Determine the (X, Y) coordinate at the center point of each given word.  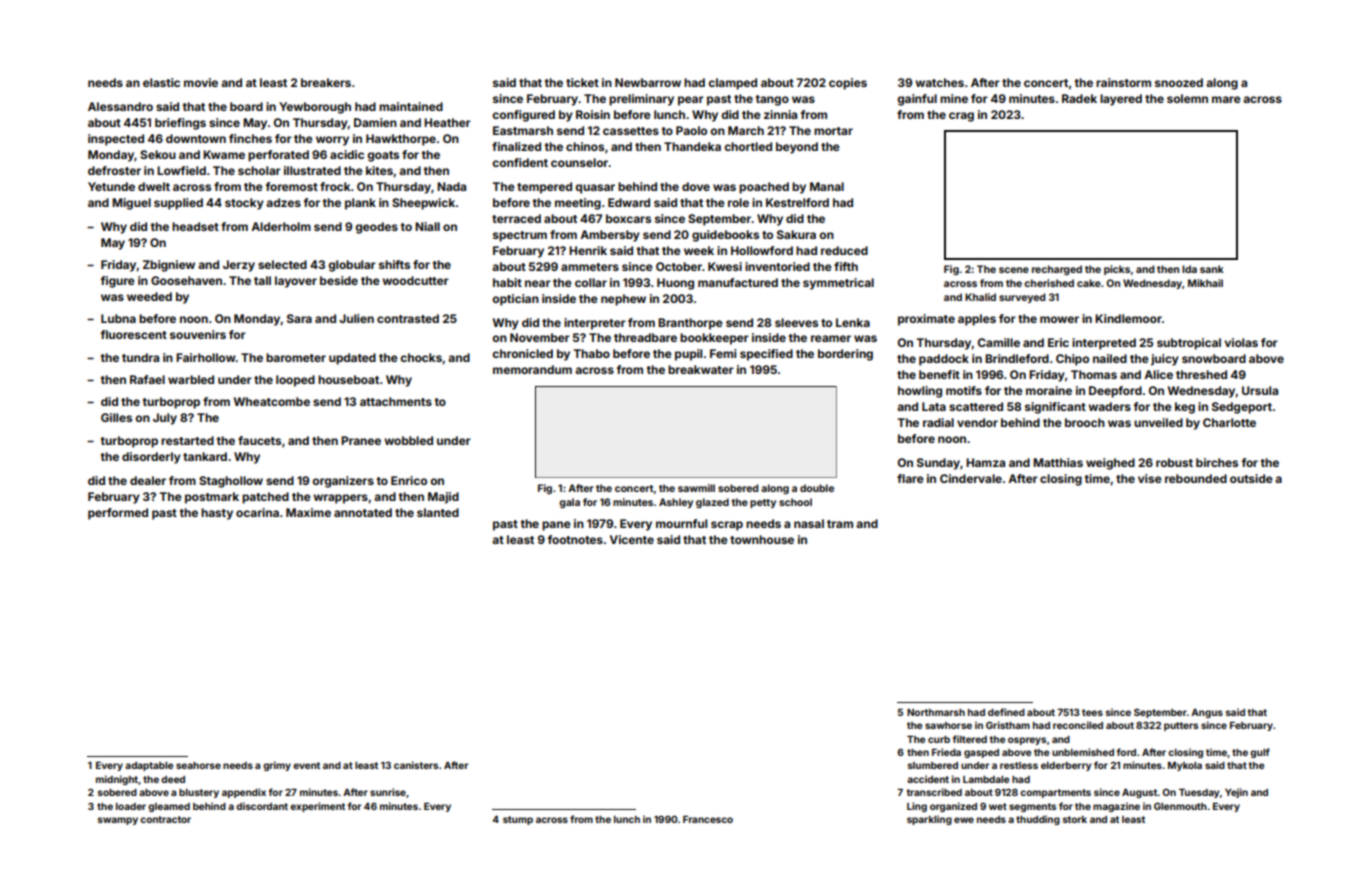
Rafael (147, 379)
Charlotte (1229, 422)
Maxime (308, 512)
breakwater (701, 369)
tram (840, 524)
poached (764, 188)
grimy (277, 766)
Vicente (632, 539)
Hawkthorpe (401, 140)
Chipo (1072, 360)
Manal (827, 186)
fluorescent (133, 334)
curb (939, 739)
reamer (831, 338)
